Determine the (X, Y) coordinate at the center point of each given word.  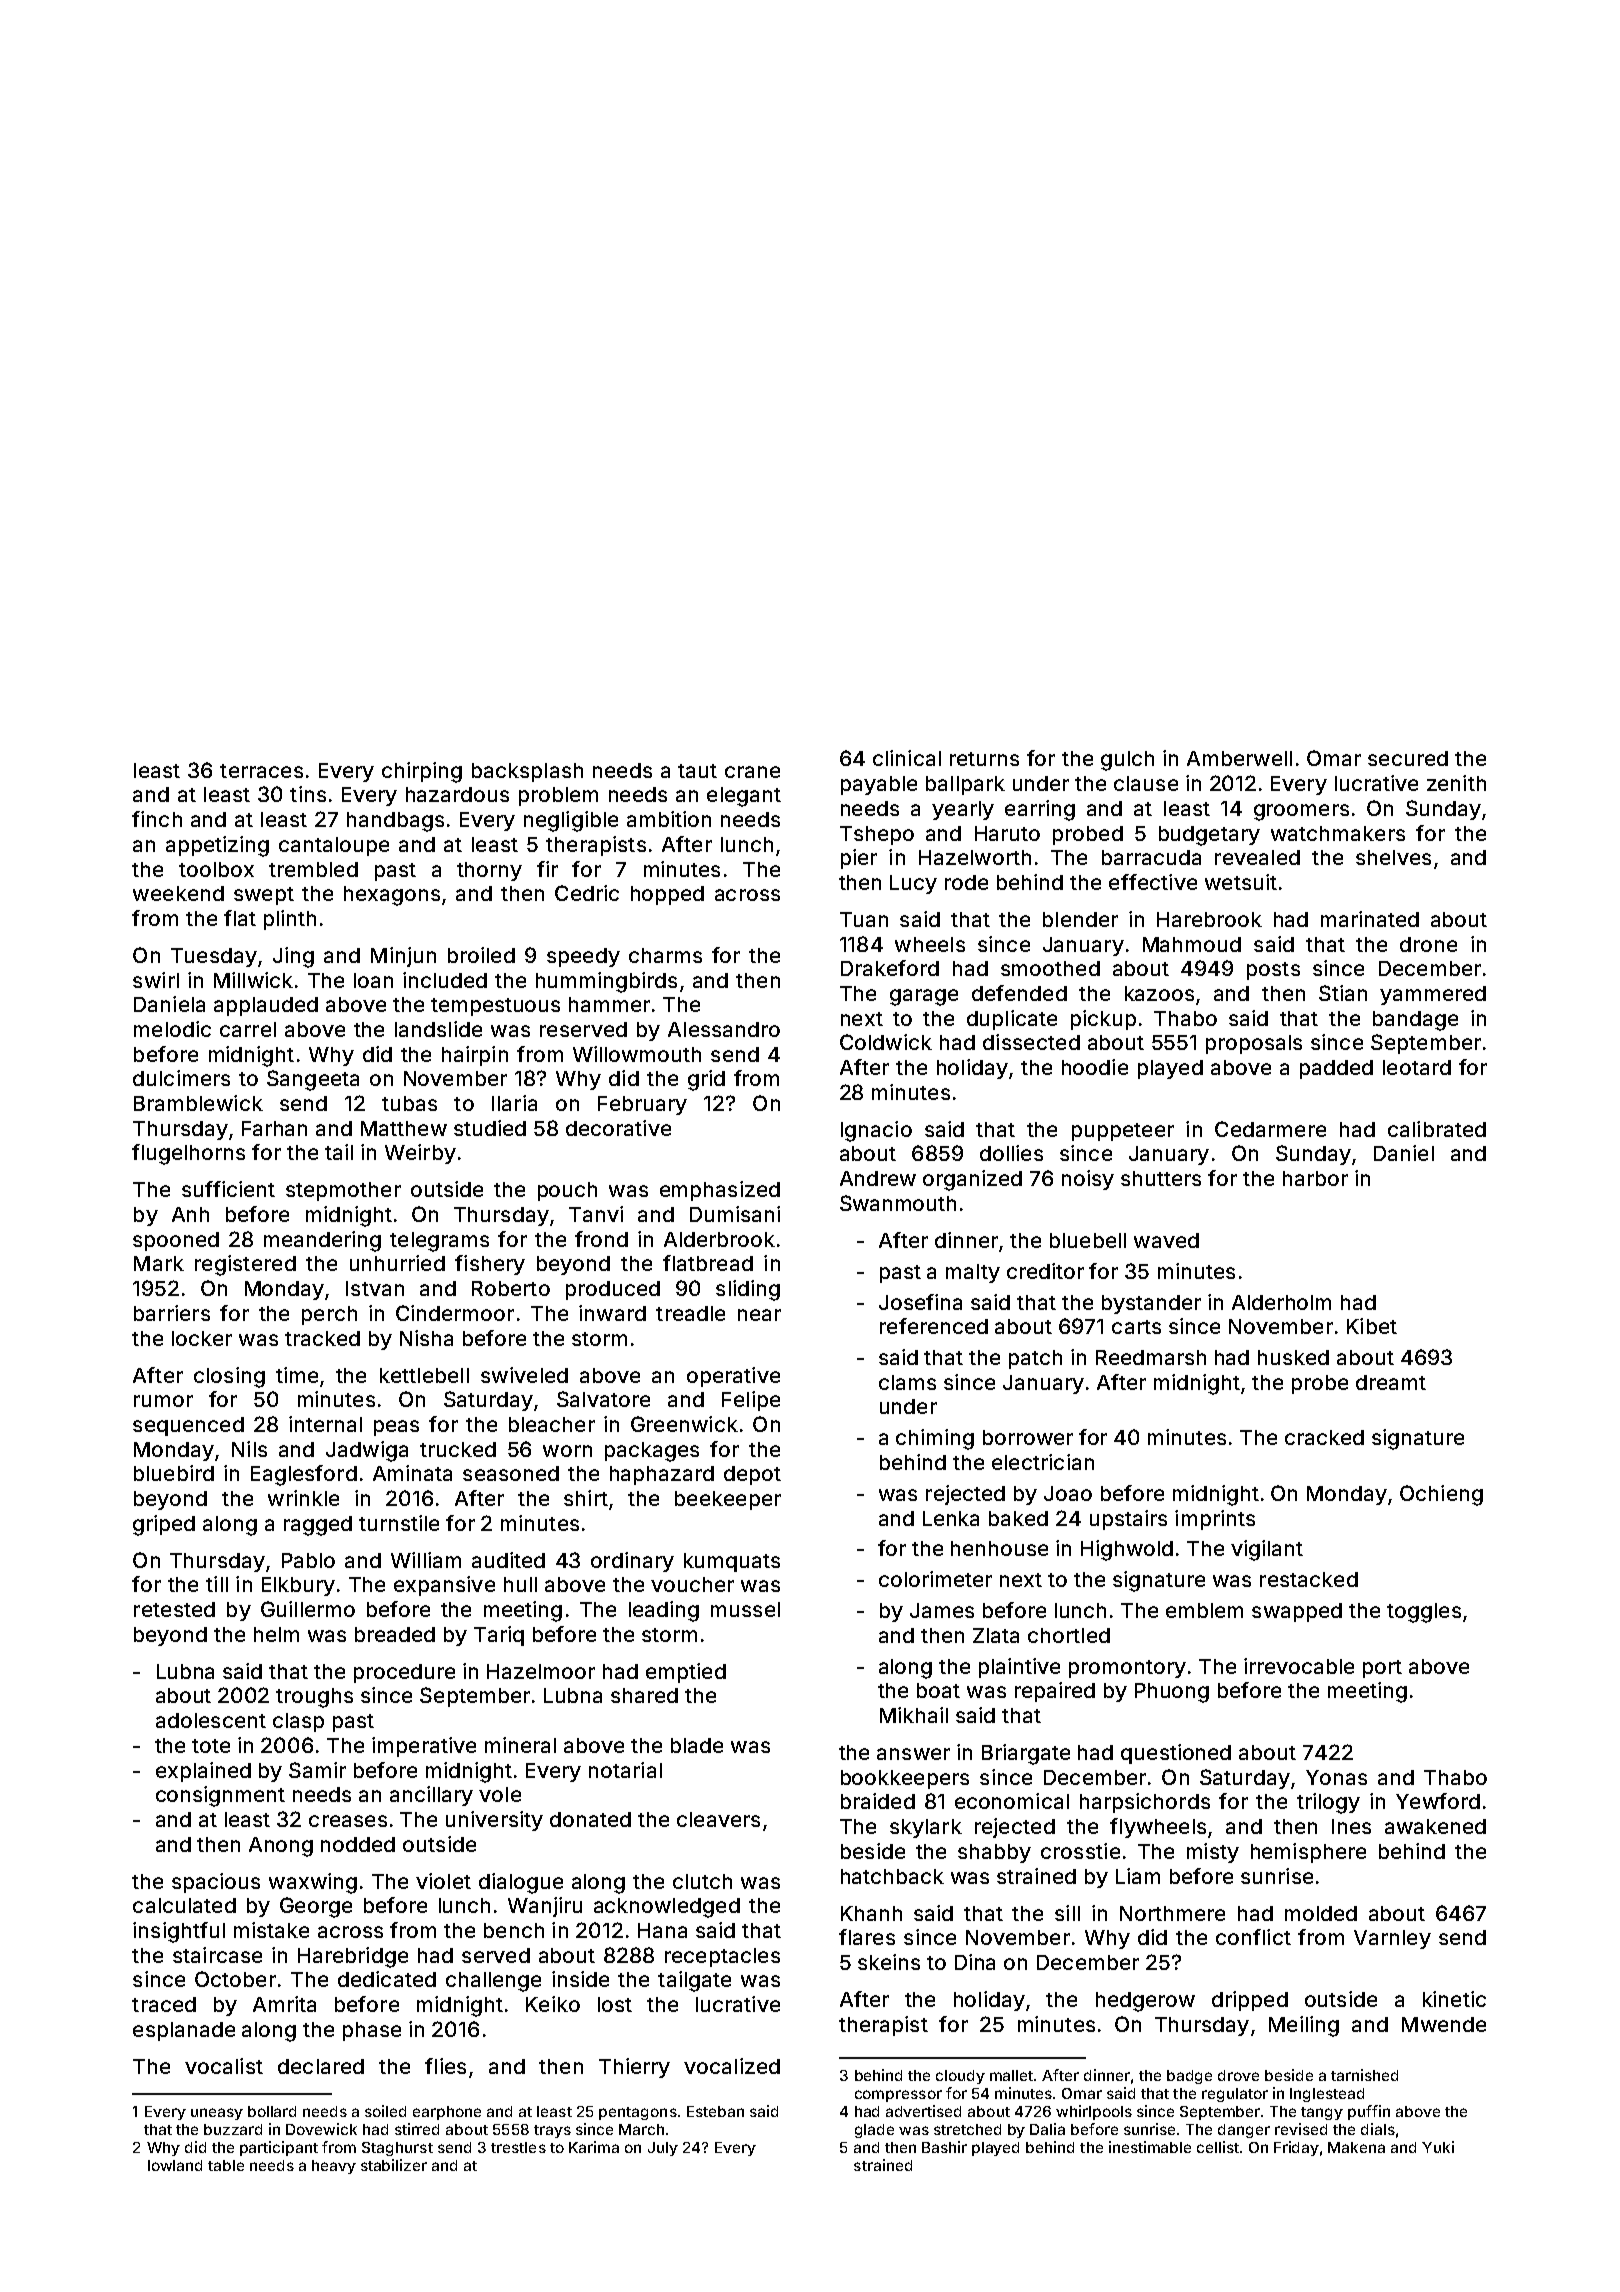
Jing (293, 957)
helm (276, 1634)
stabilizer (394, 2165)
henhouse (999, 1548)
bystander (1151, 1304)
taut (697, 771)
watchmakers (1338, 833)
